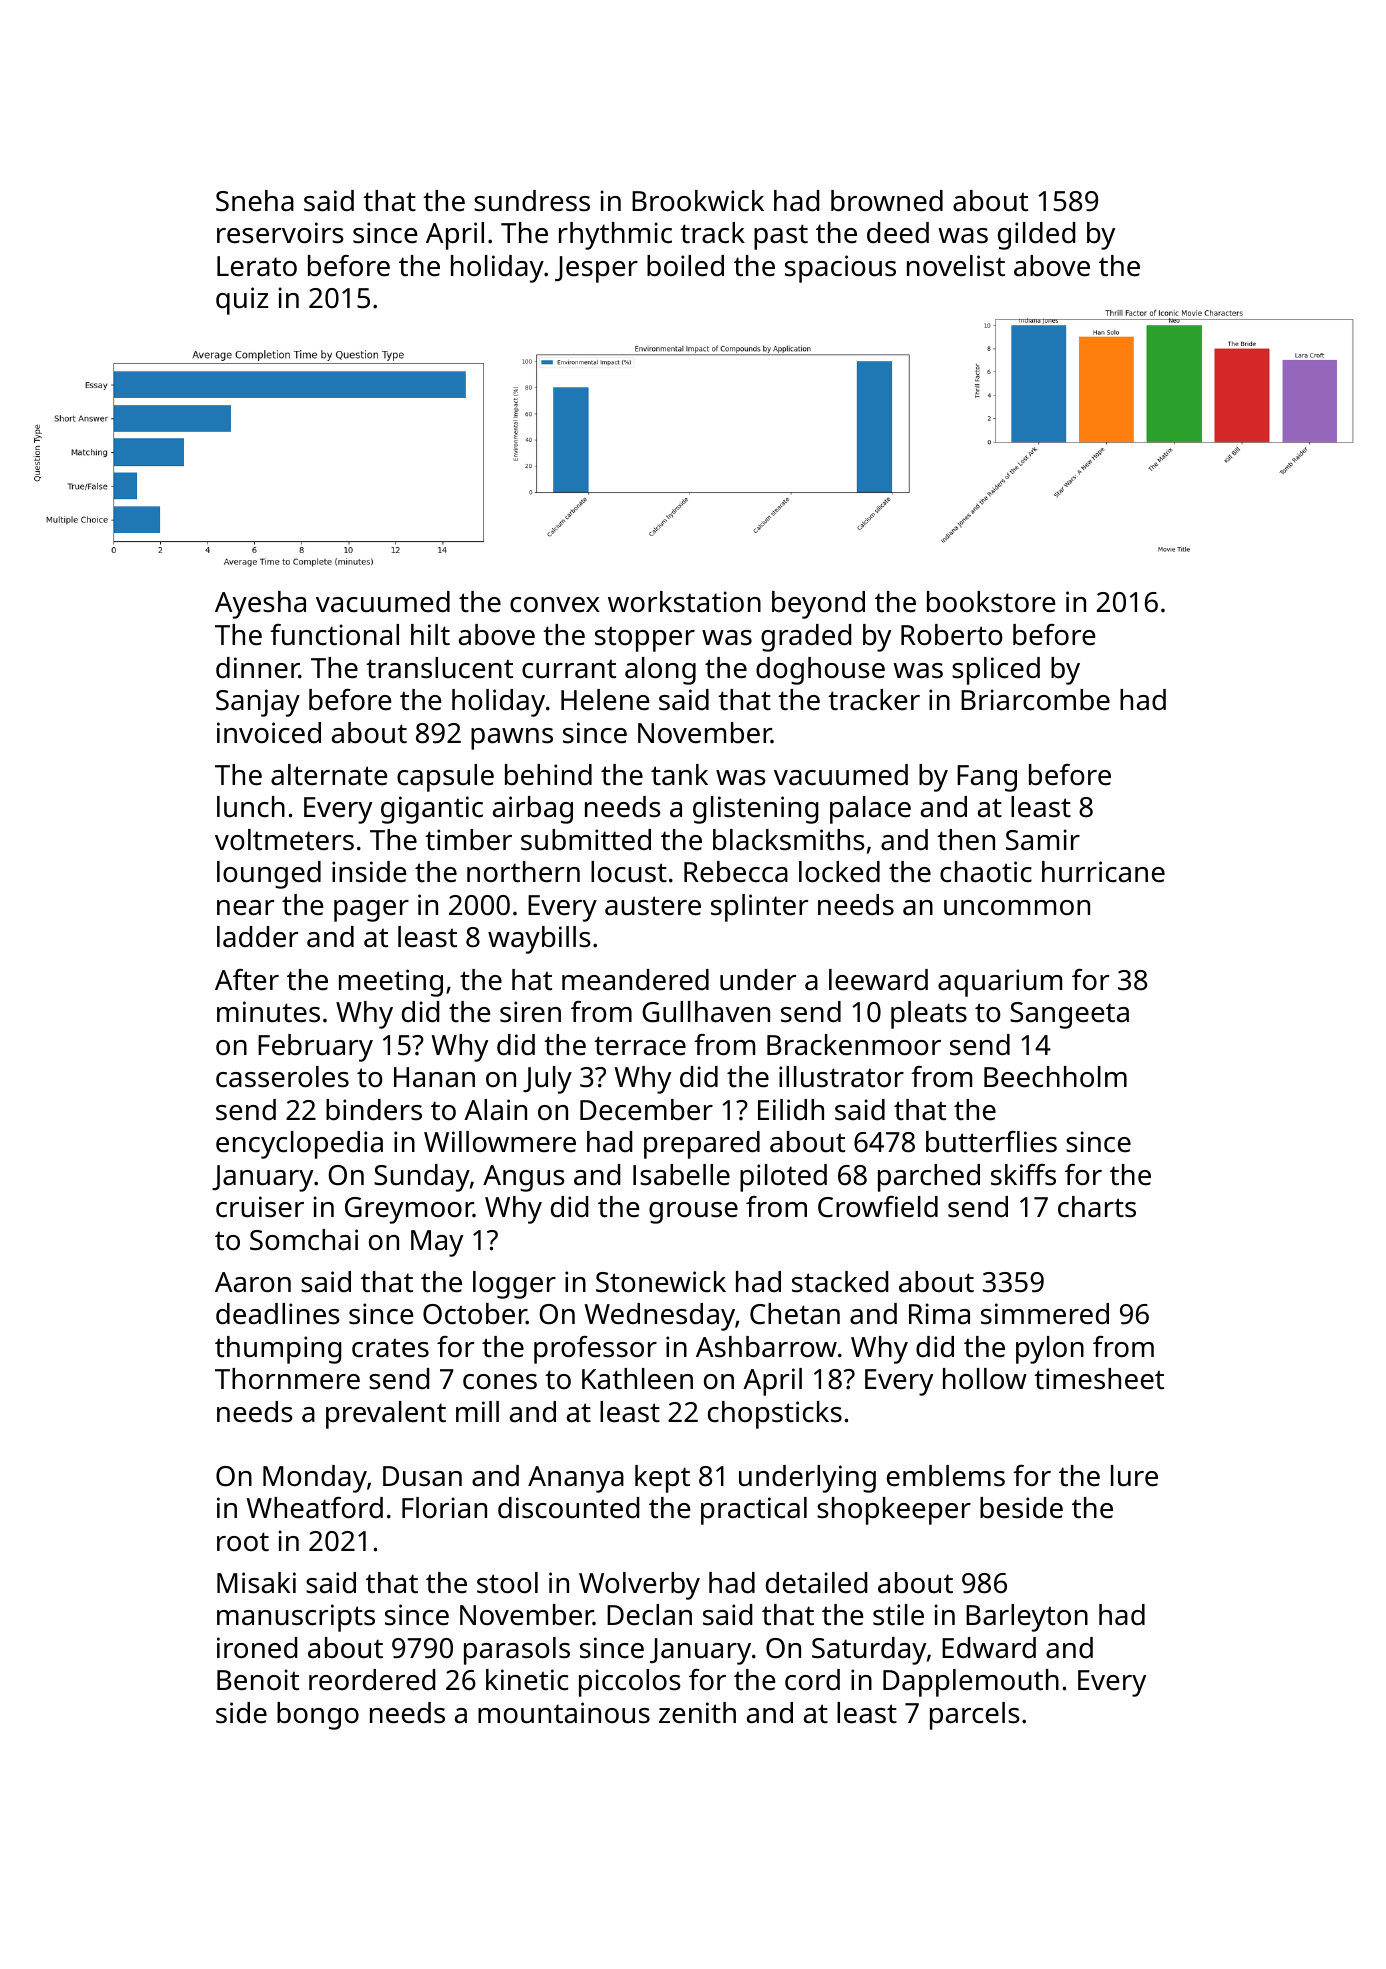 The width and height of the image is (1386, 1969). What do you see at coordinates (987, 778) in the image?
I see `Fang` at bounding box center [987, 778].
